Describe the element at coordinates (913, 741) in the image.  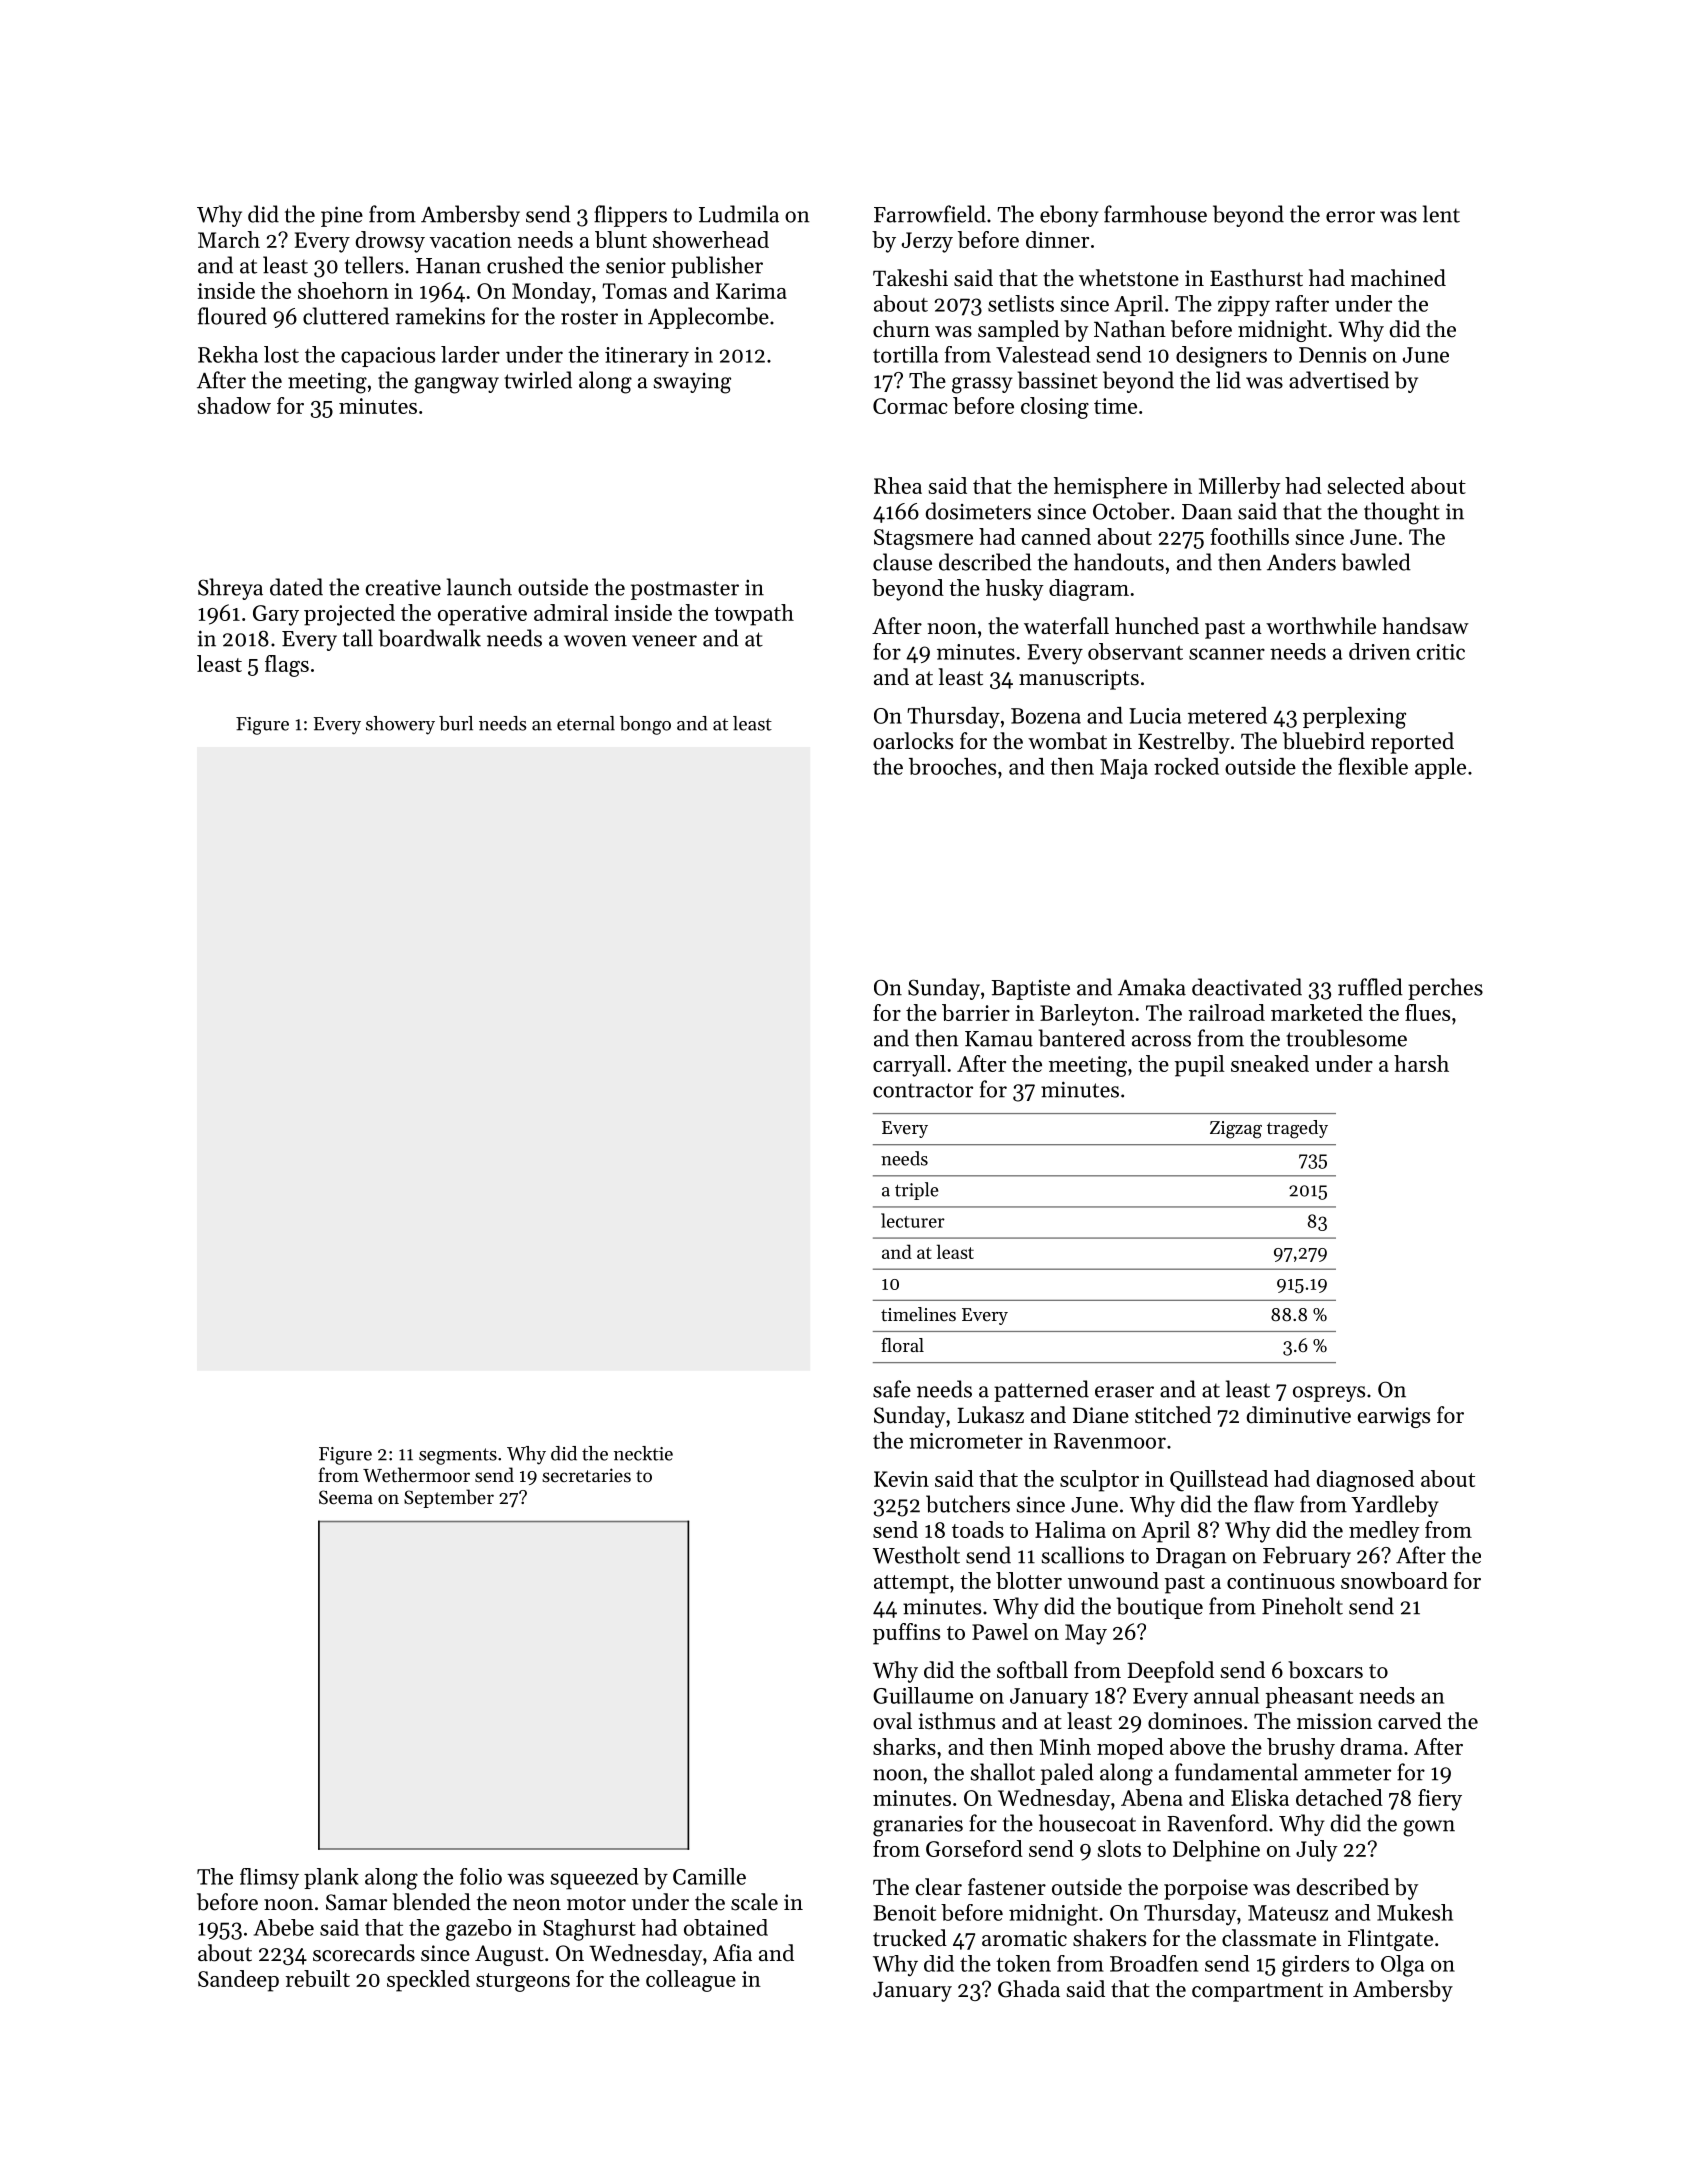
I see `oarlocks` at that location.
